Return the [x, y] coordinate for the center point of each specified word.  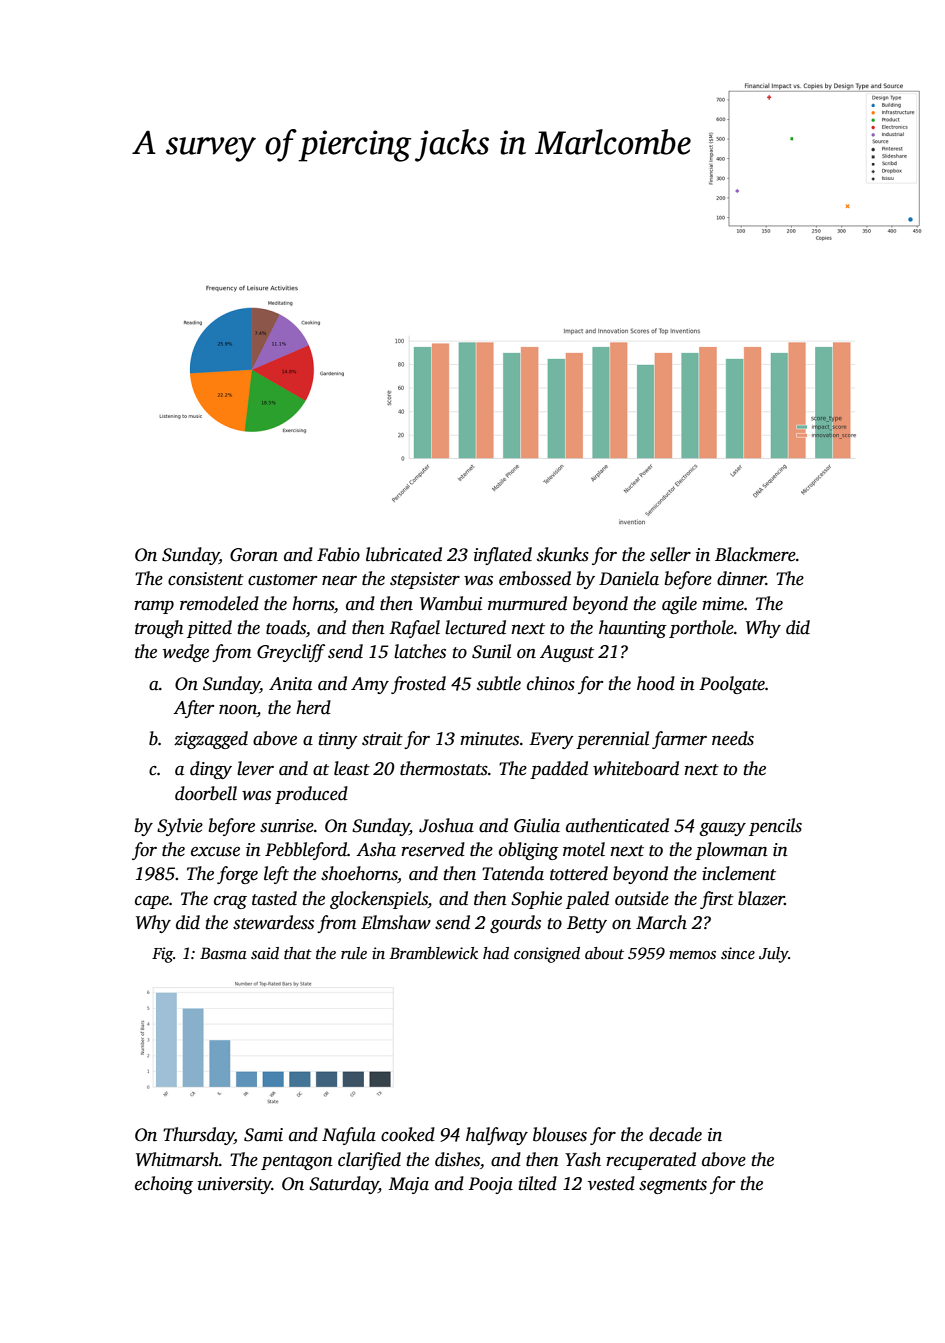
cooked [408, 1134]
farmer [679, 740]
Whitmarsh [177, 1159]
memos [692, 955]
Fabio [338, 554]
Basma [223, 953]
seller [670, 554]
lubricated [404, 554]
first [717, 900]
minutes [489, 739]
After [193, 709]
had [496, 953]
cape [152, 902]
